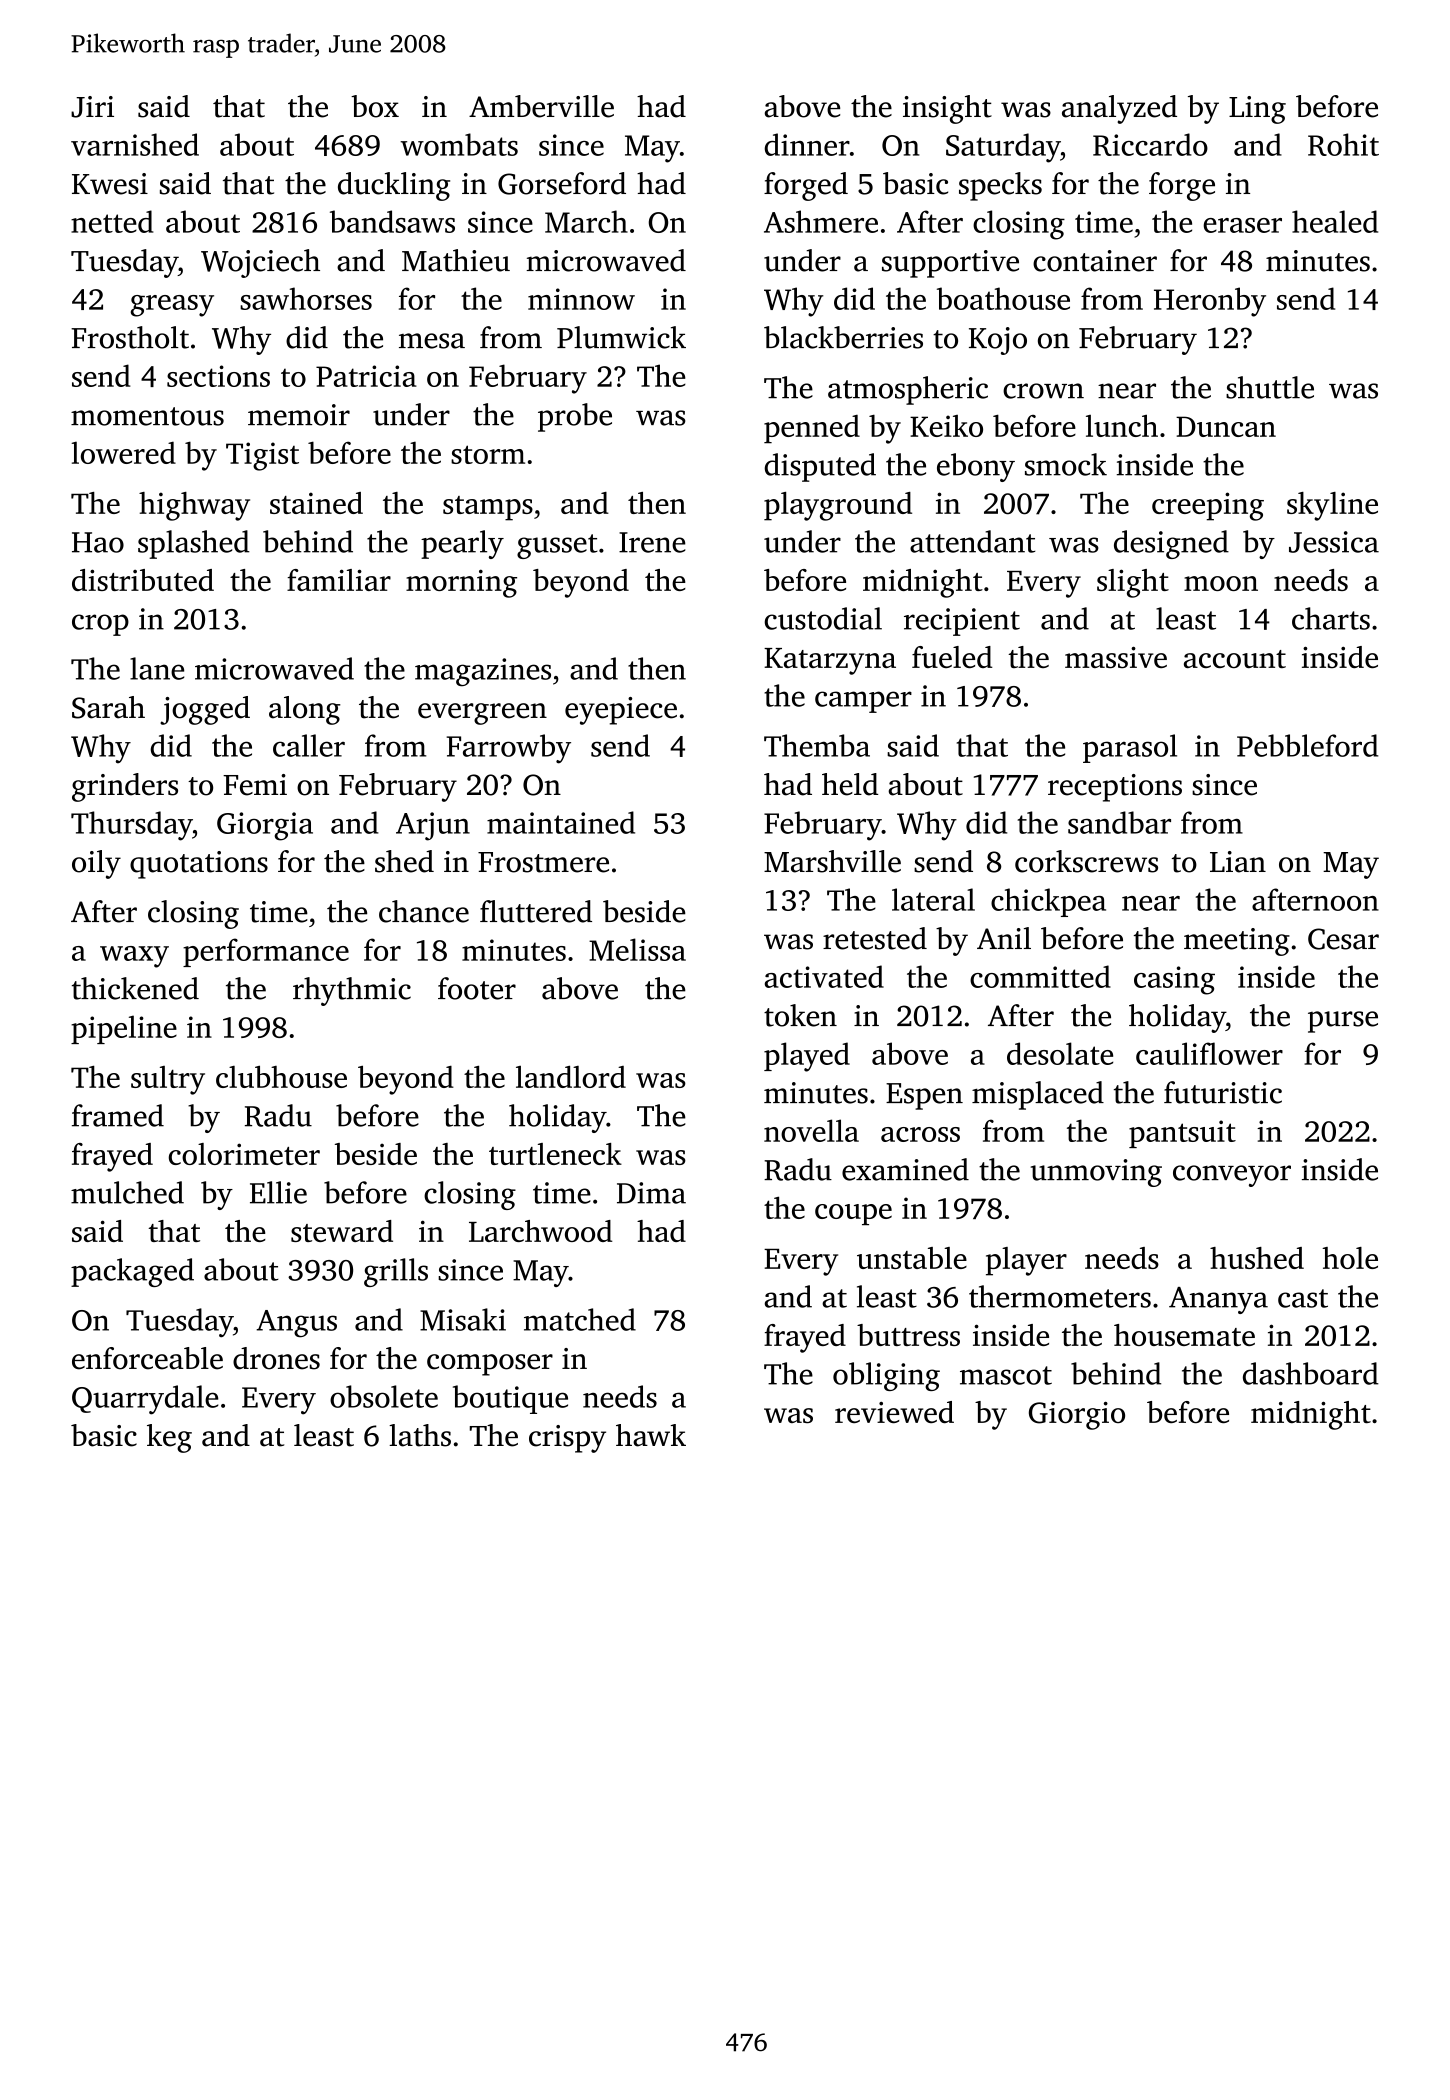 This document has height=2100, width=1450. Describe the element at coordinates (541, 106) in the document. I see `Amberville` at that location.
